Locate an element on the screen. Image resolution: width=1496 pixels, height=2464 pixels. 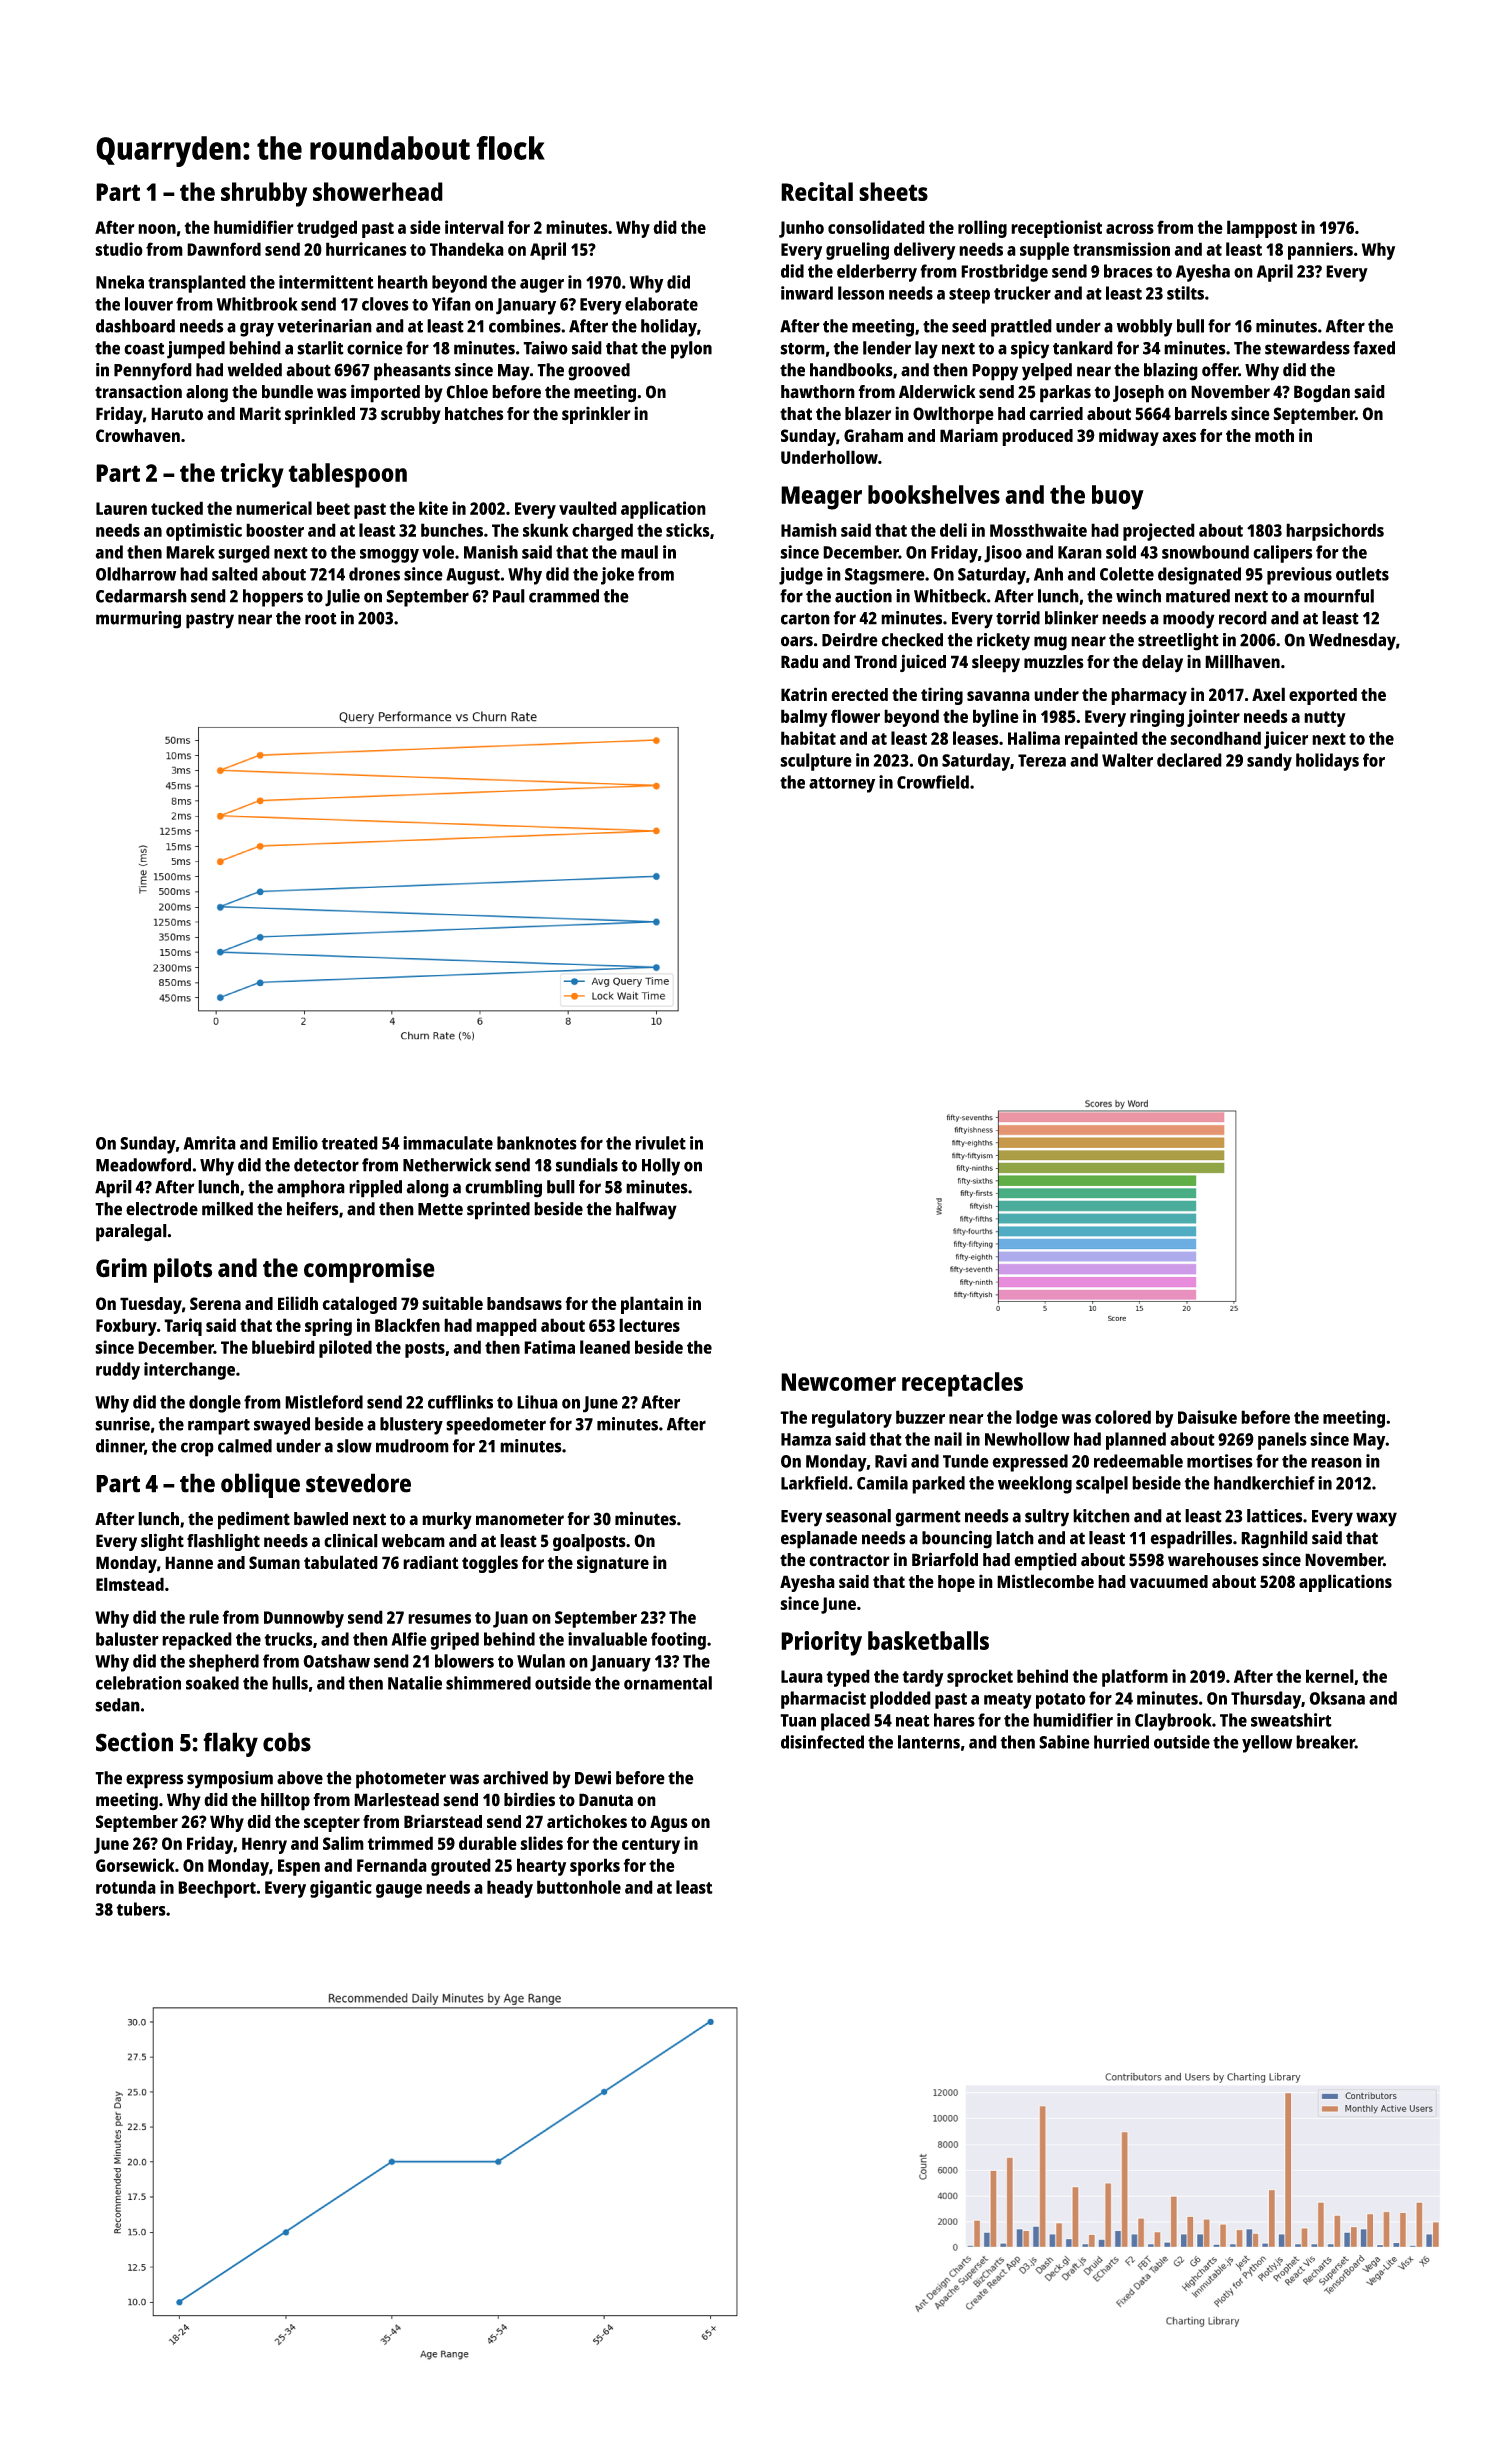
signature is located at coordinates (613, 1564).
